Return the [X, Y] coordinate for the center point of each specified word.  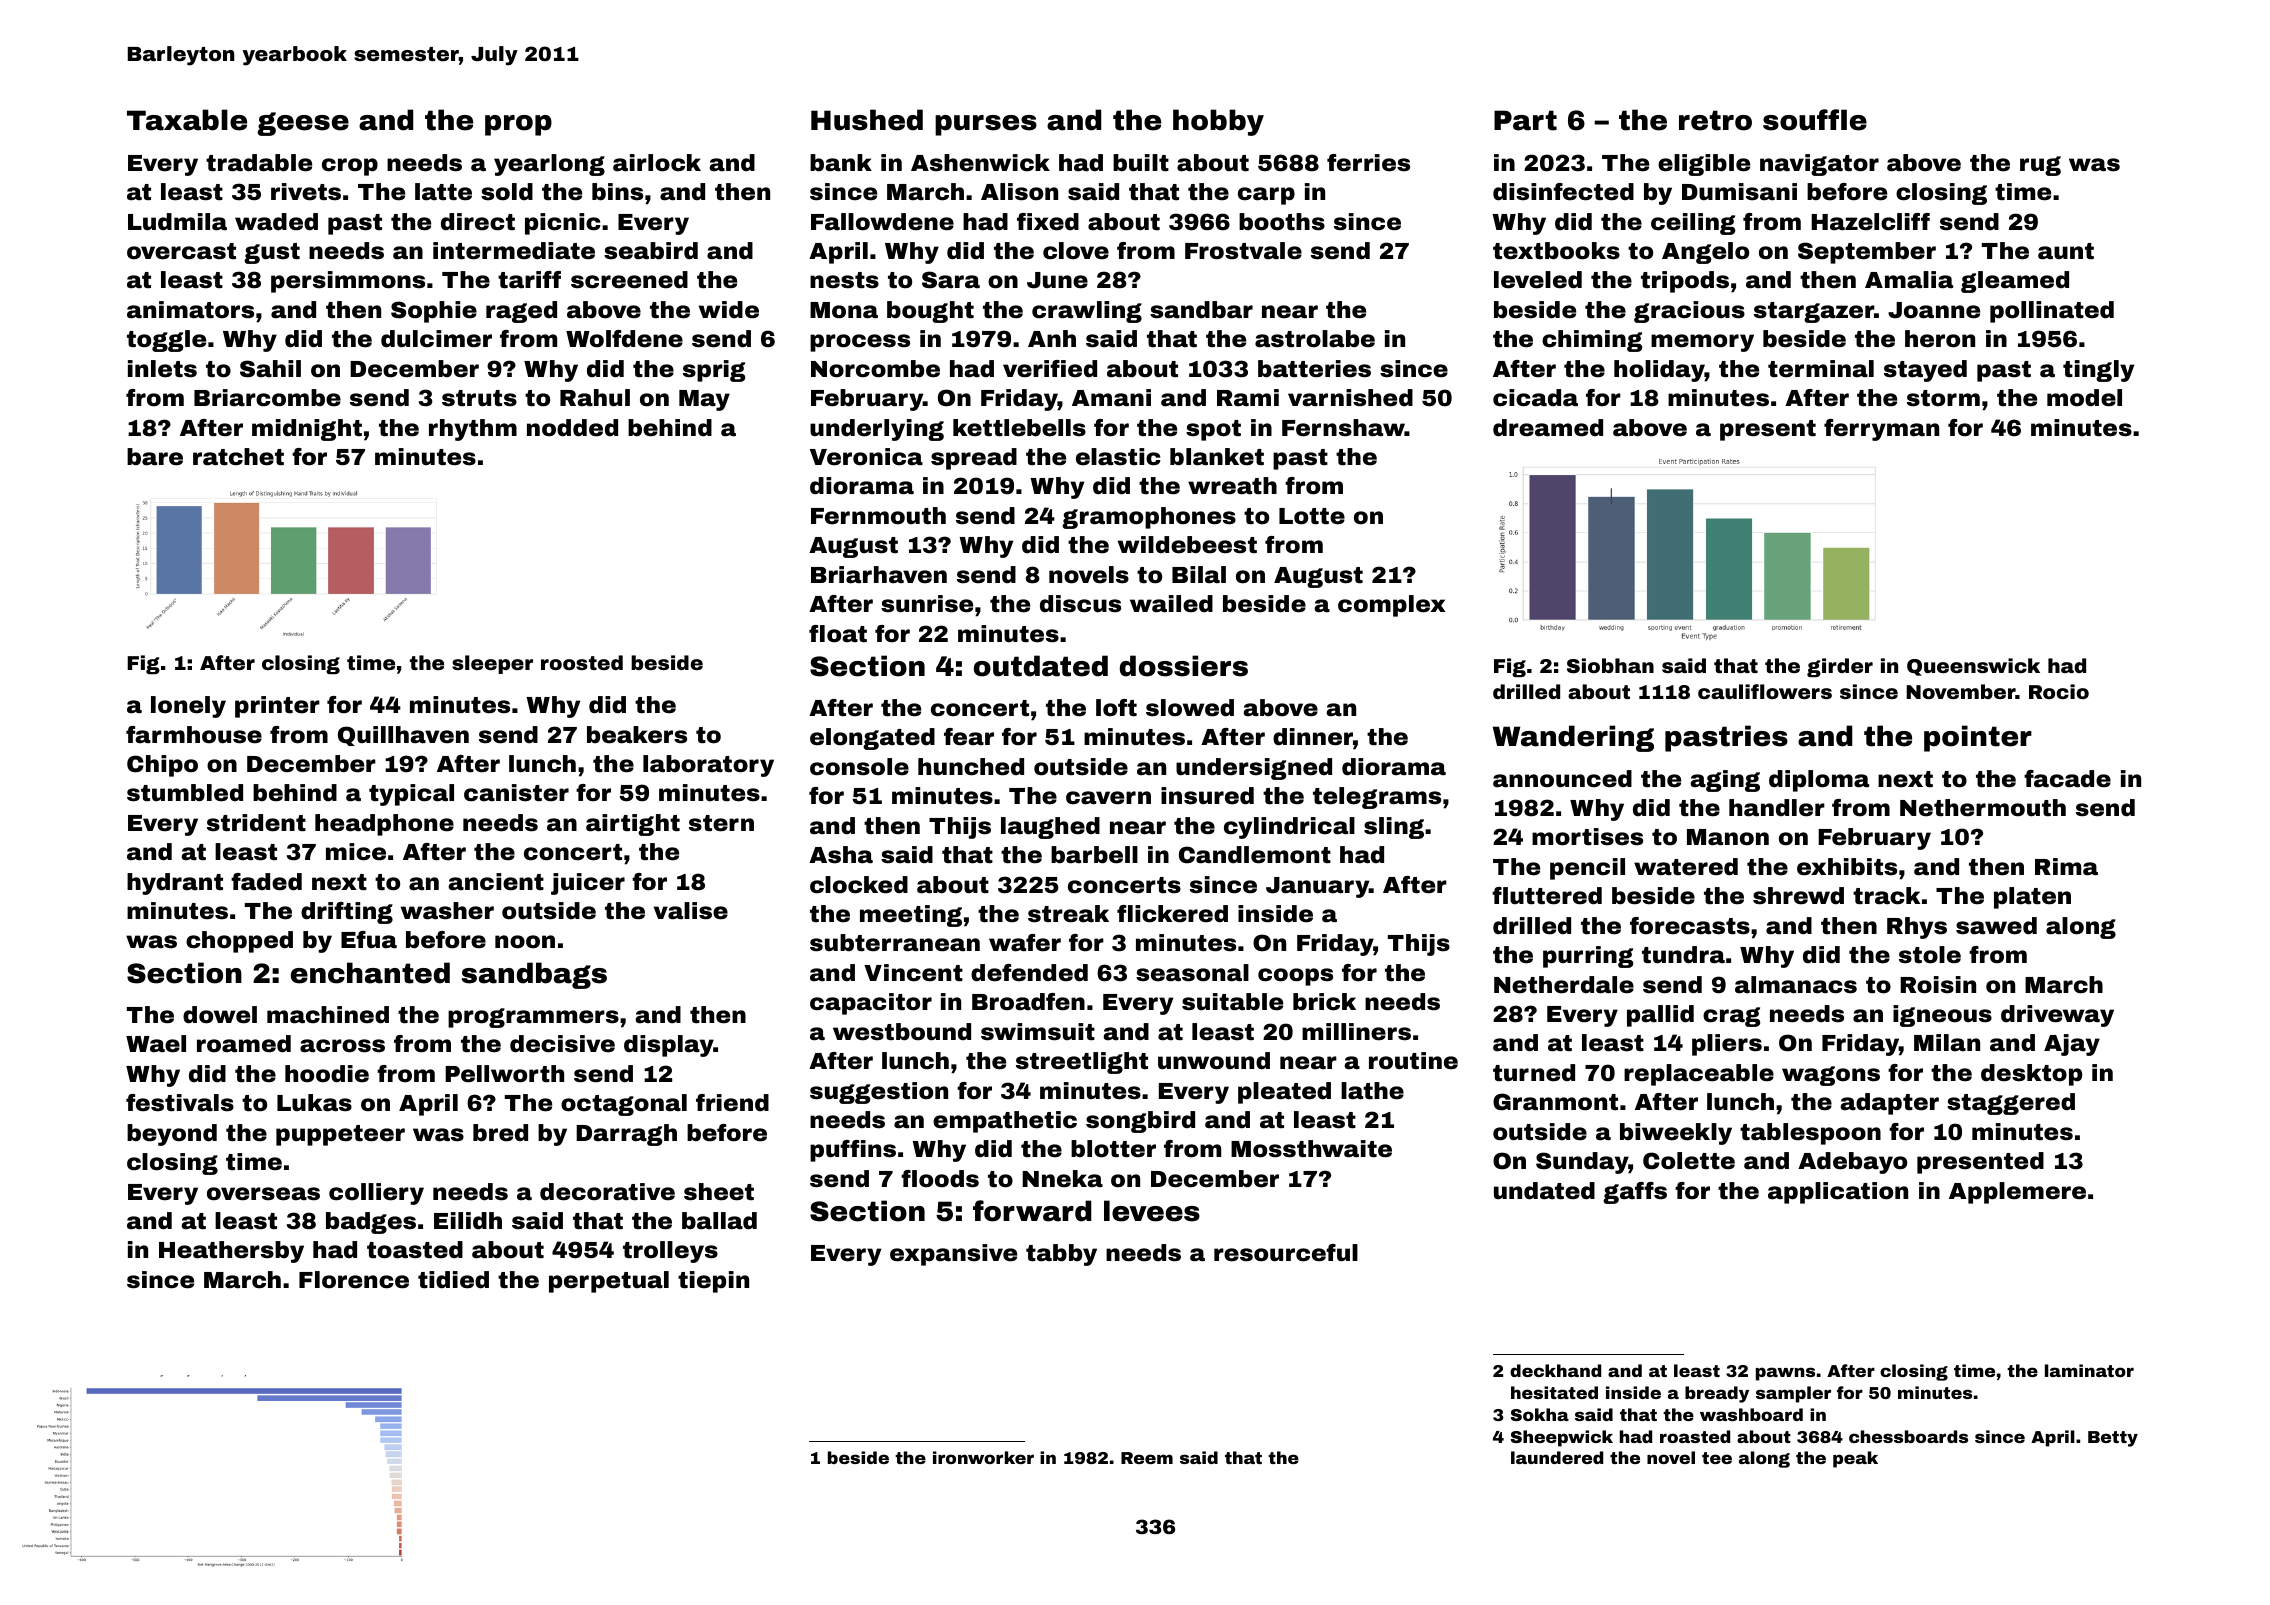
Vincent [913, 973]
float [838, 634]
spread [974, 459]
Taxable [187, 120]
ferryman [1881, 430]
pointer [1978, 738]
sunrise [927, 604]
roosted [582, 662]
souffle [1815, 120]
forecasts [1690, 926]
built [1141, 163]
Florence [354, 1280]
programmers [533, 1018]
